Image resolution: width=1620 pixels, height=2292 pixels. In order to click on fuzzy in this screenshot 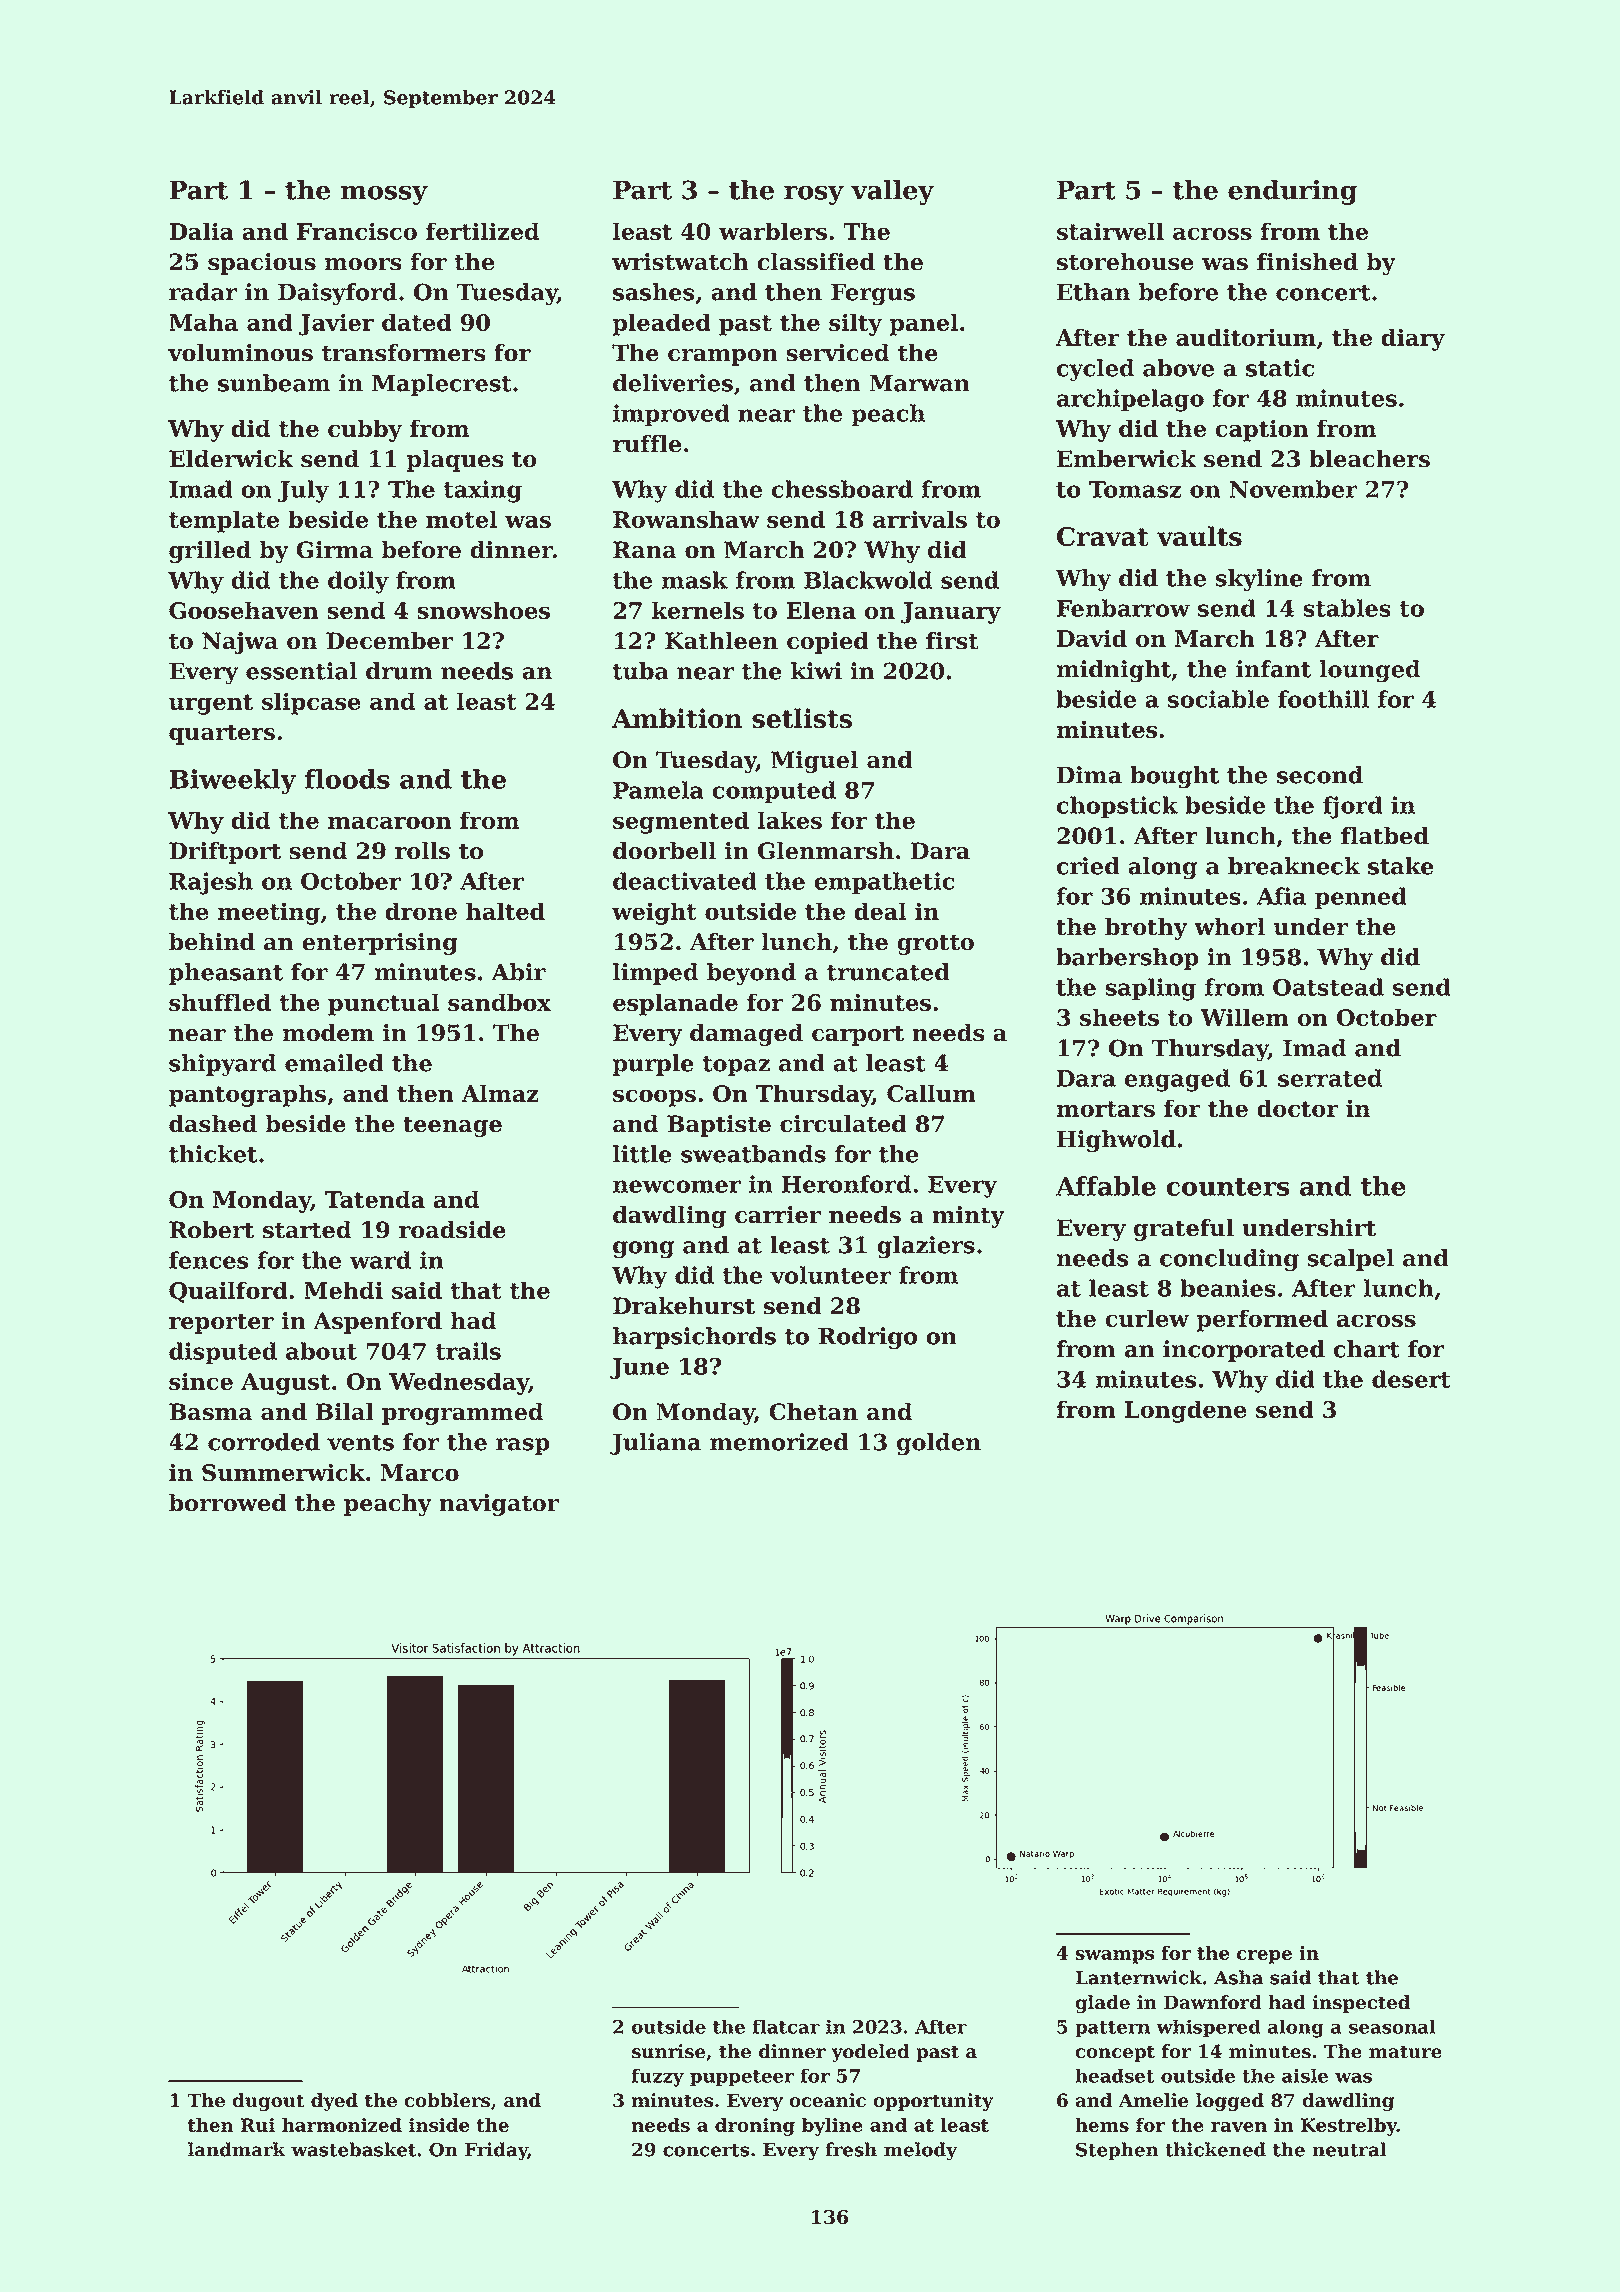, I will do `click(657, 2077)`.
